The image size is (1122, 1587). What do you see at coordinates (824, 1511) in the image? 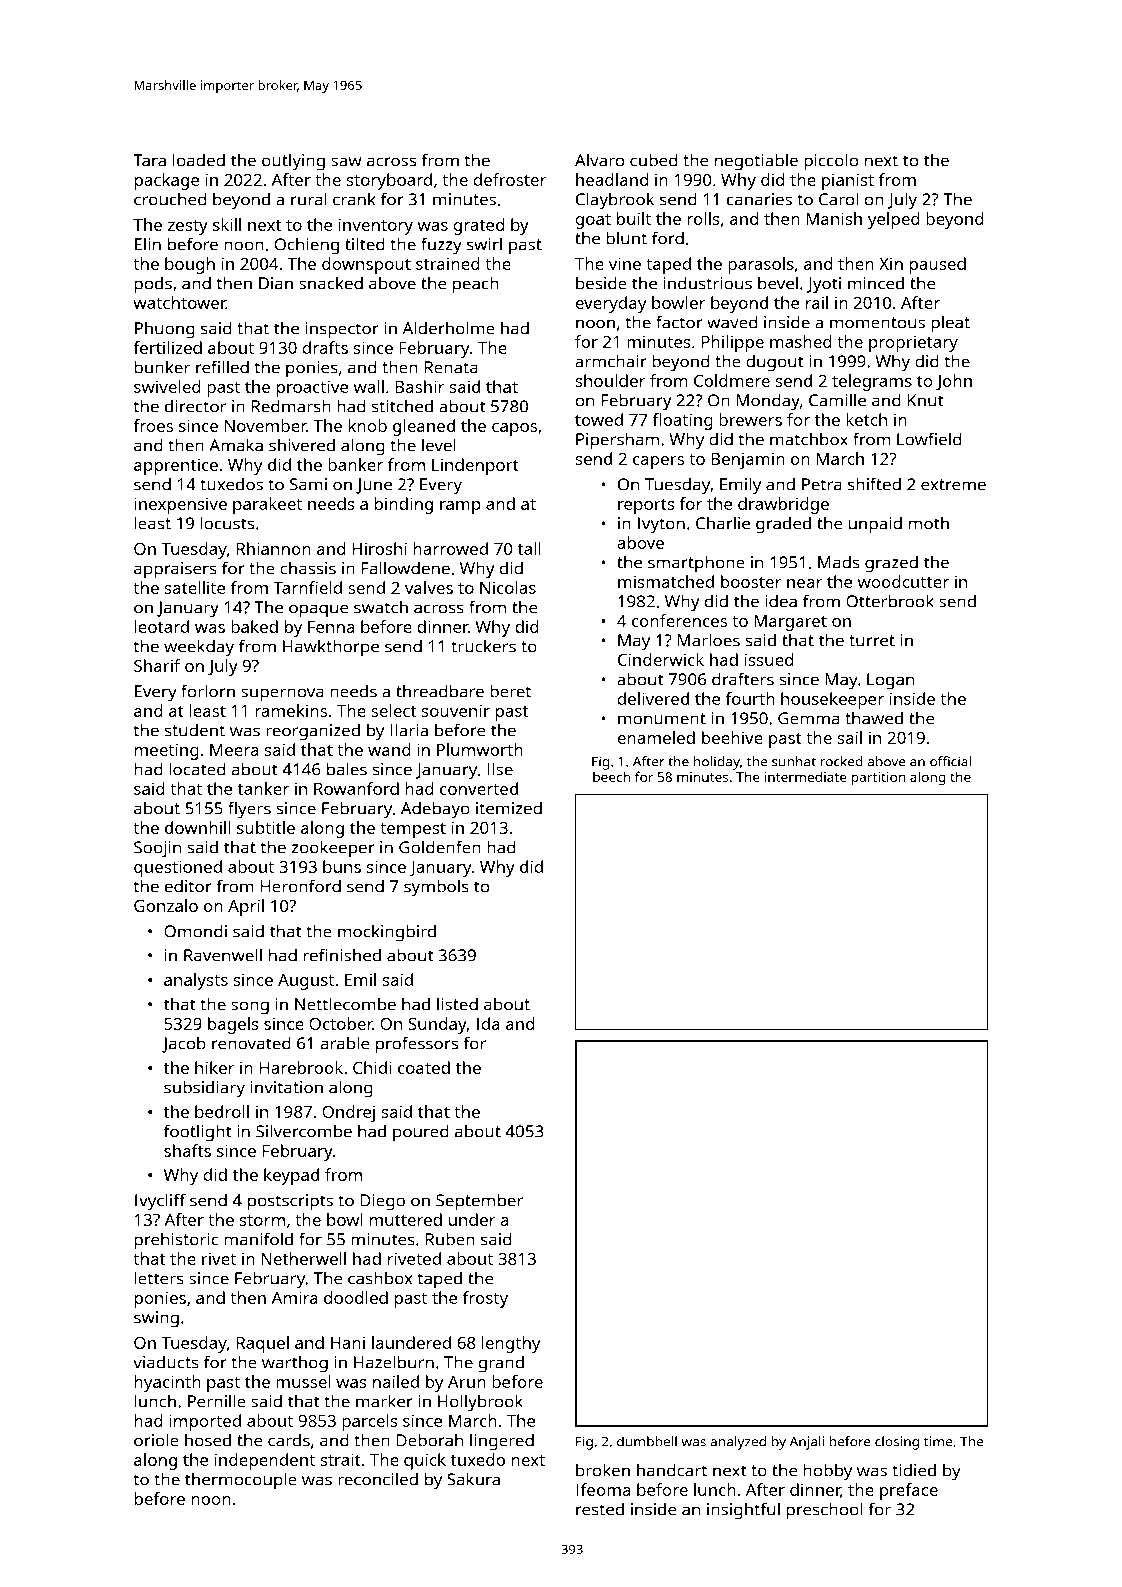
I see `preschool` at bounding box center [824, 1511].
